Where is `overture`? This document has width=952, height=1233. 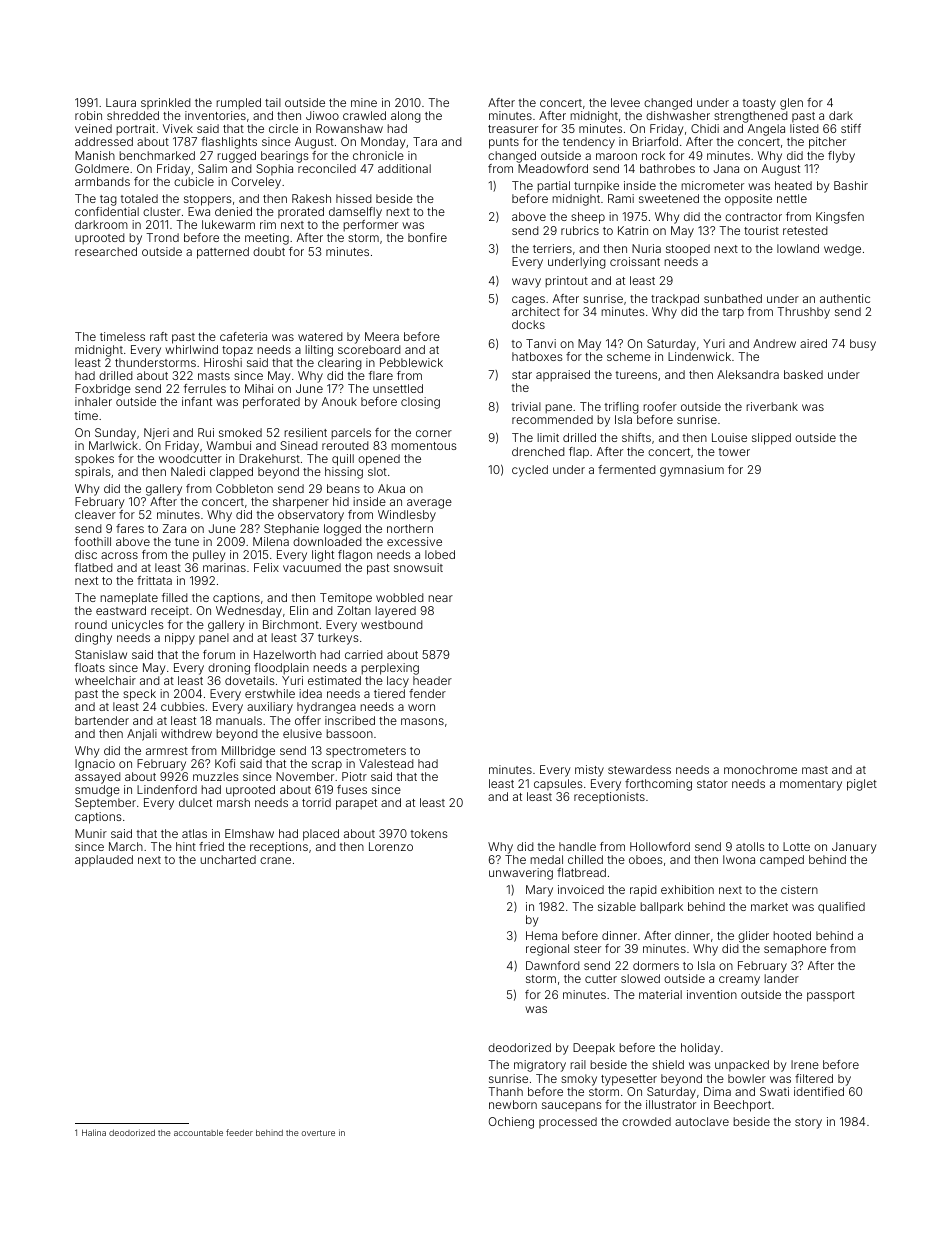 overture is located at coordinates (318, 1133).
